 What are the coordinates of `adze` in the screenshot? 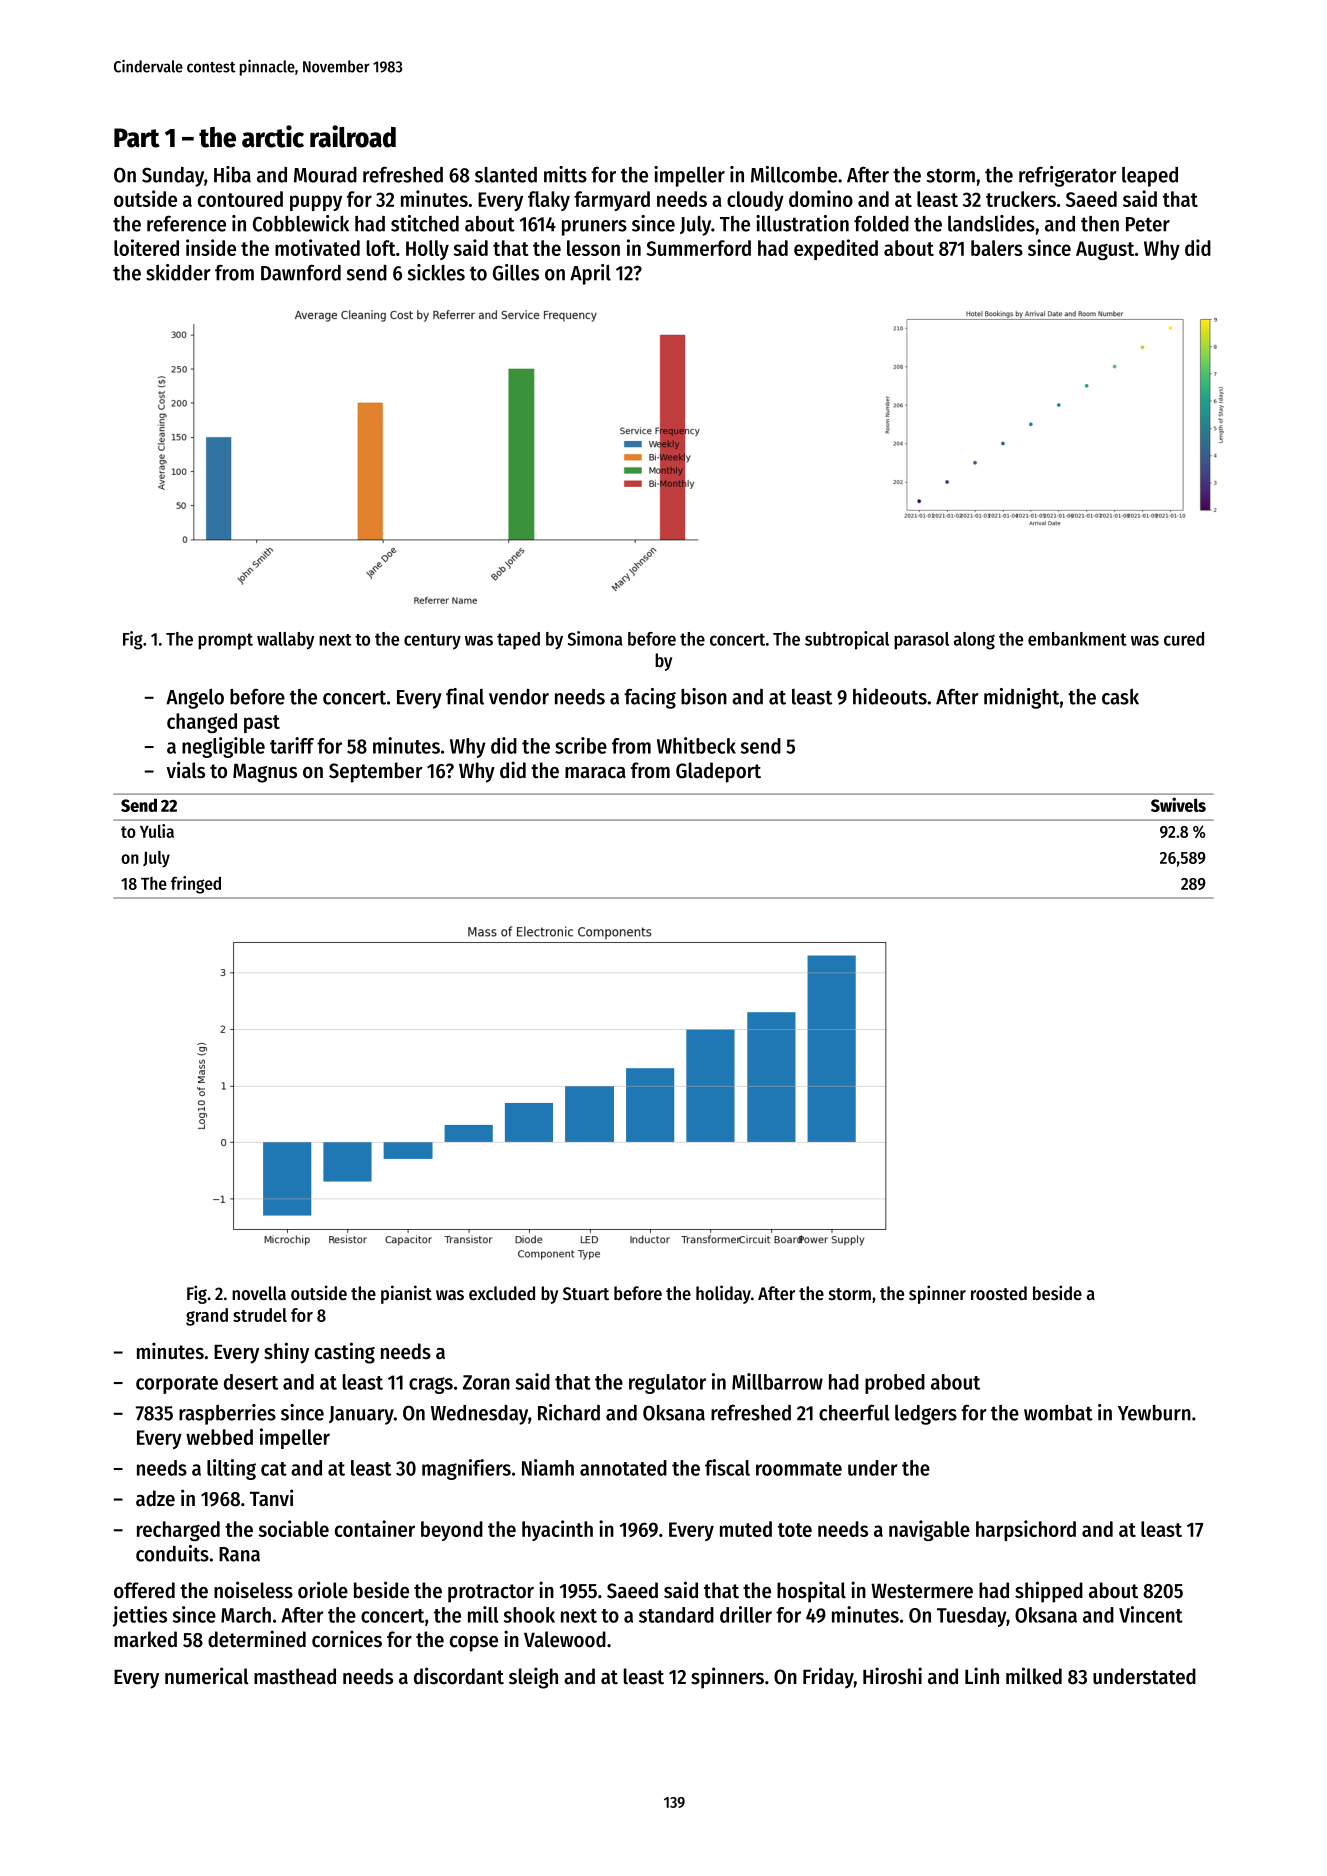 It's located at (155, 1498).
